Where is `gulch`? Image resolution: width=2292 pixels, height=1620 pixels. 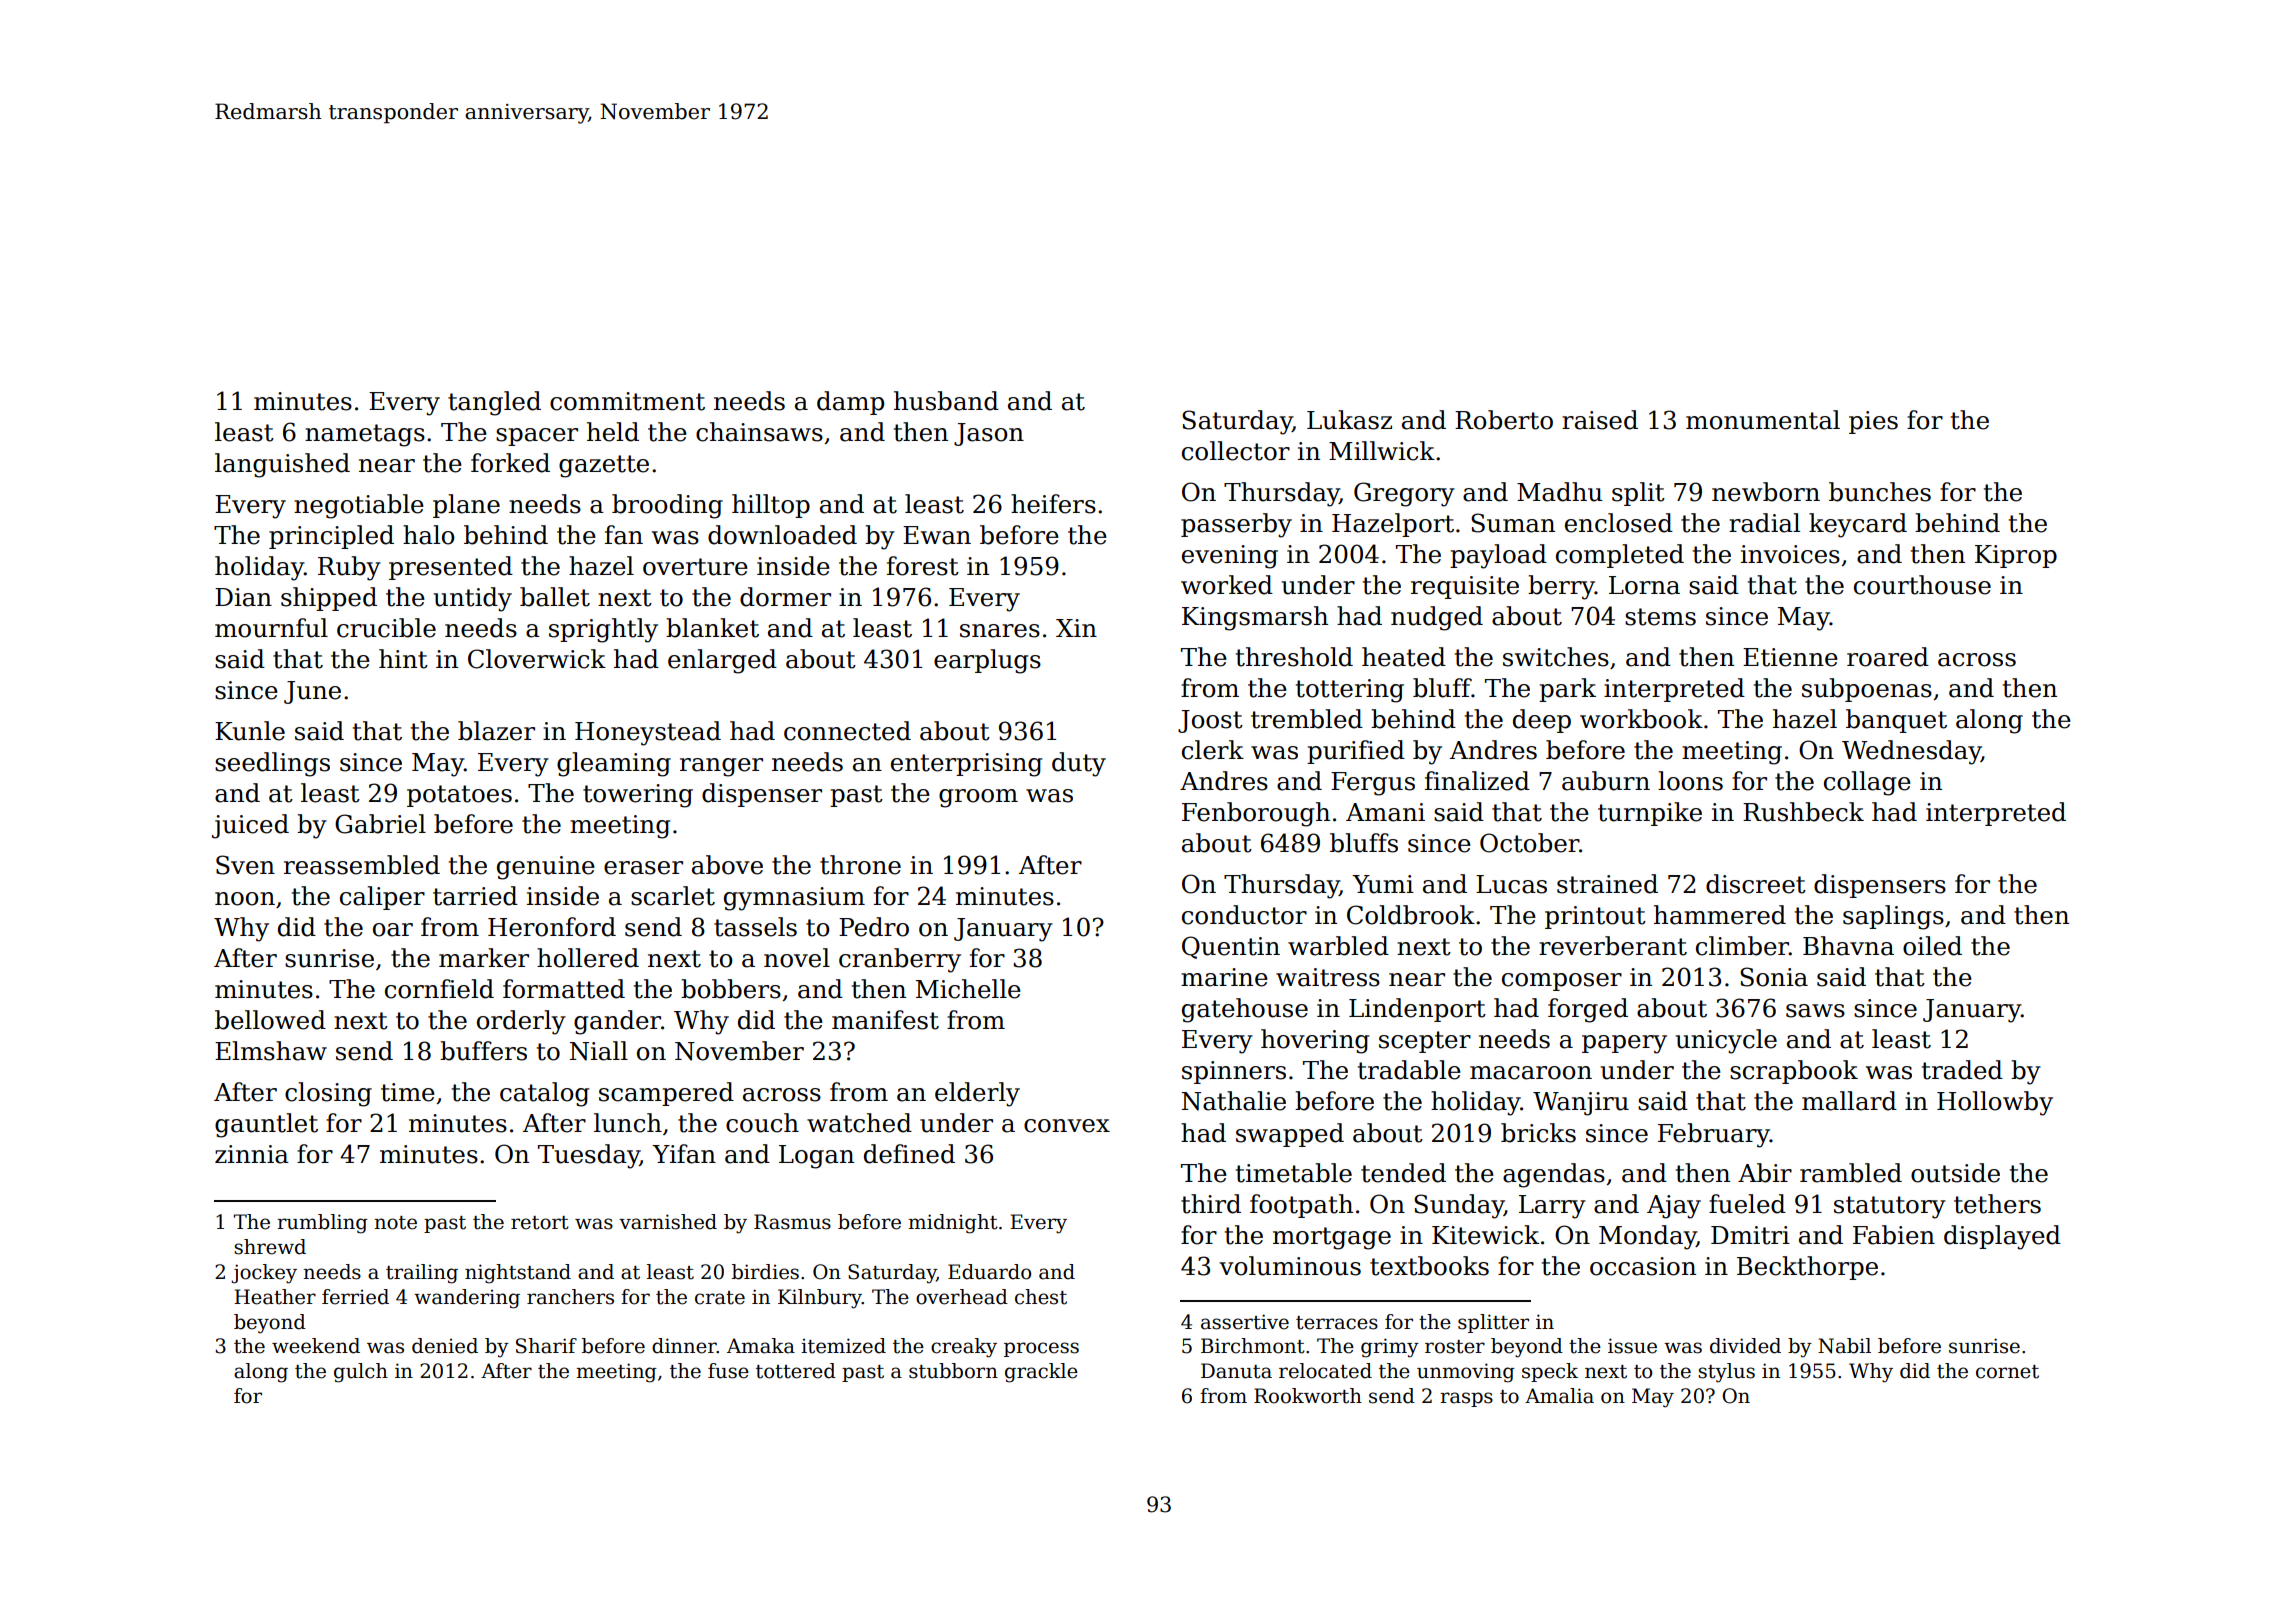 gulch is located at coordinates (361, 1373).
